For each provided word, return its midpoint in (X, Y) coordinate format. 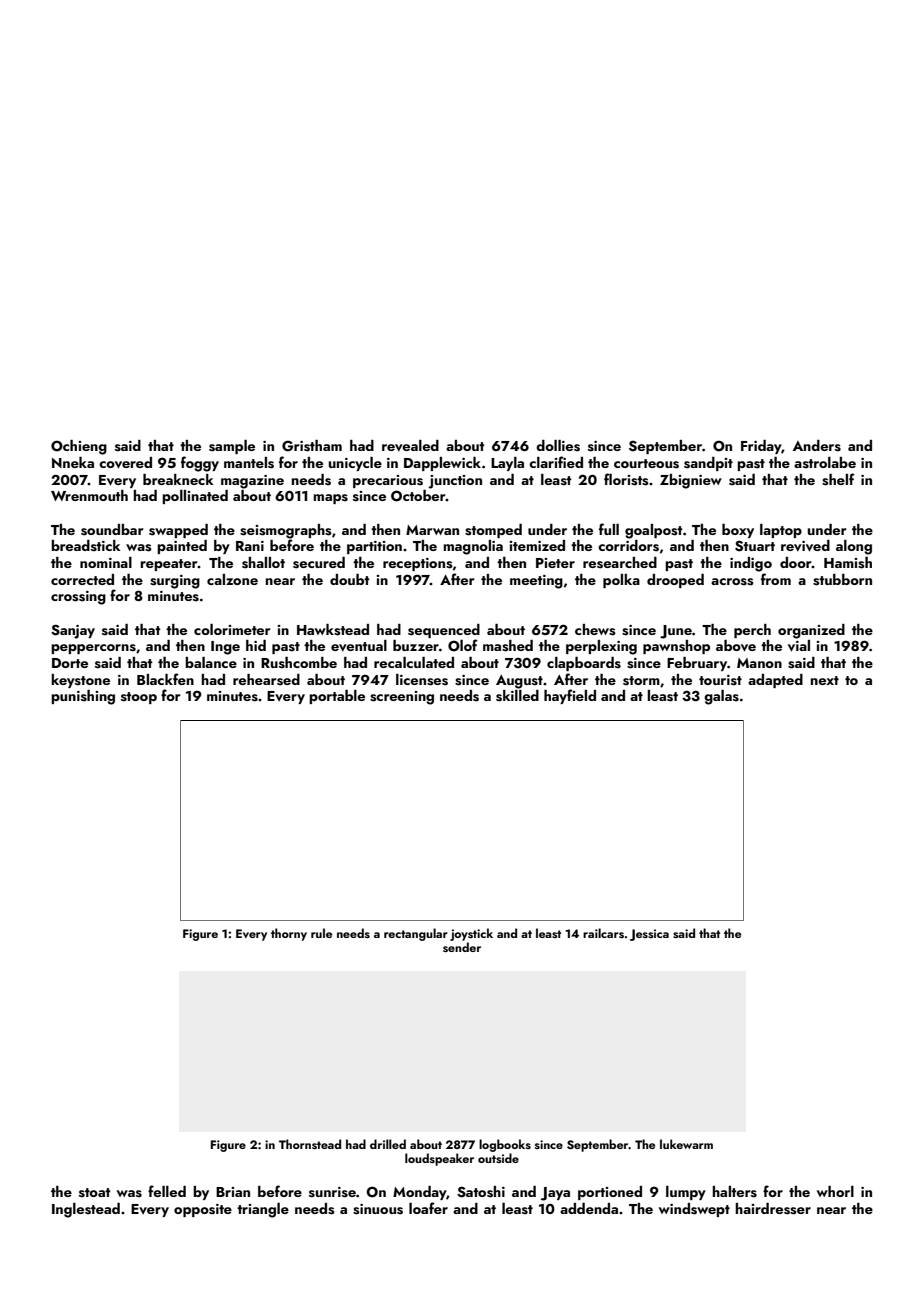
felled (167, 1191)
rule (321, 933)
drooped (675, 581)
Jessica (649, 935)
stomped (493, 531)
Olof (463, 645)
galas (721, 697)
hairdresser (773, 1209)
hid (256, 645)
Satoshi (481, 1192)
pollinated (195, 497)
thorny (289, 934)
